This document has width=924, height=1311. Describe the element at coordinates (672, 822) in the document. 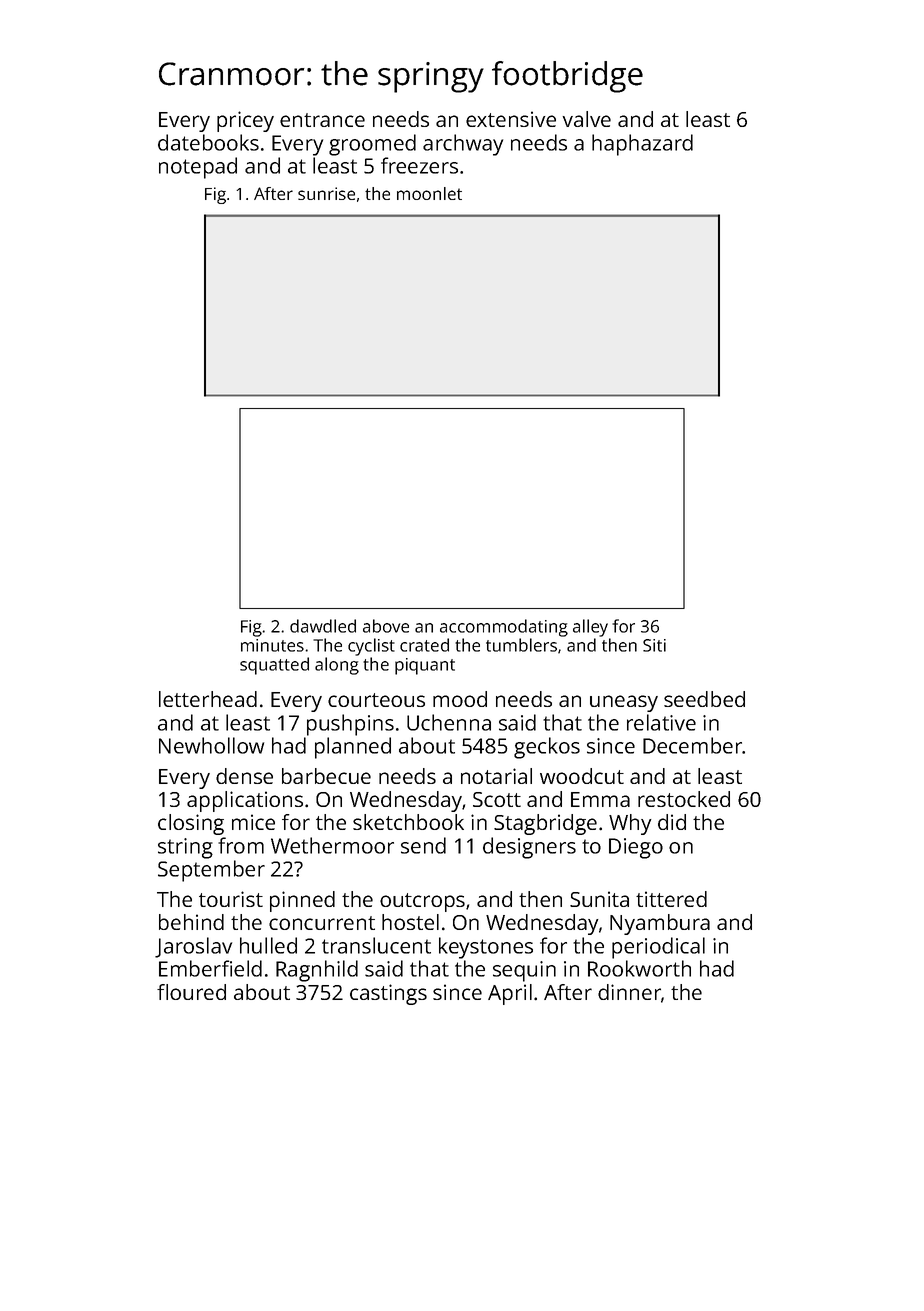

I see `did` at that location.
